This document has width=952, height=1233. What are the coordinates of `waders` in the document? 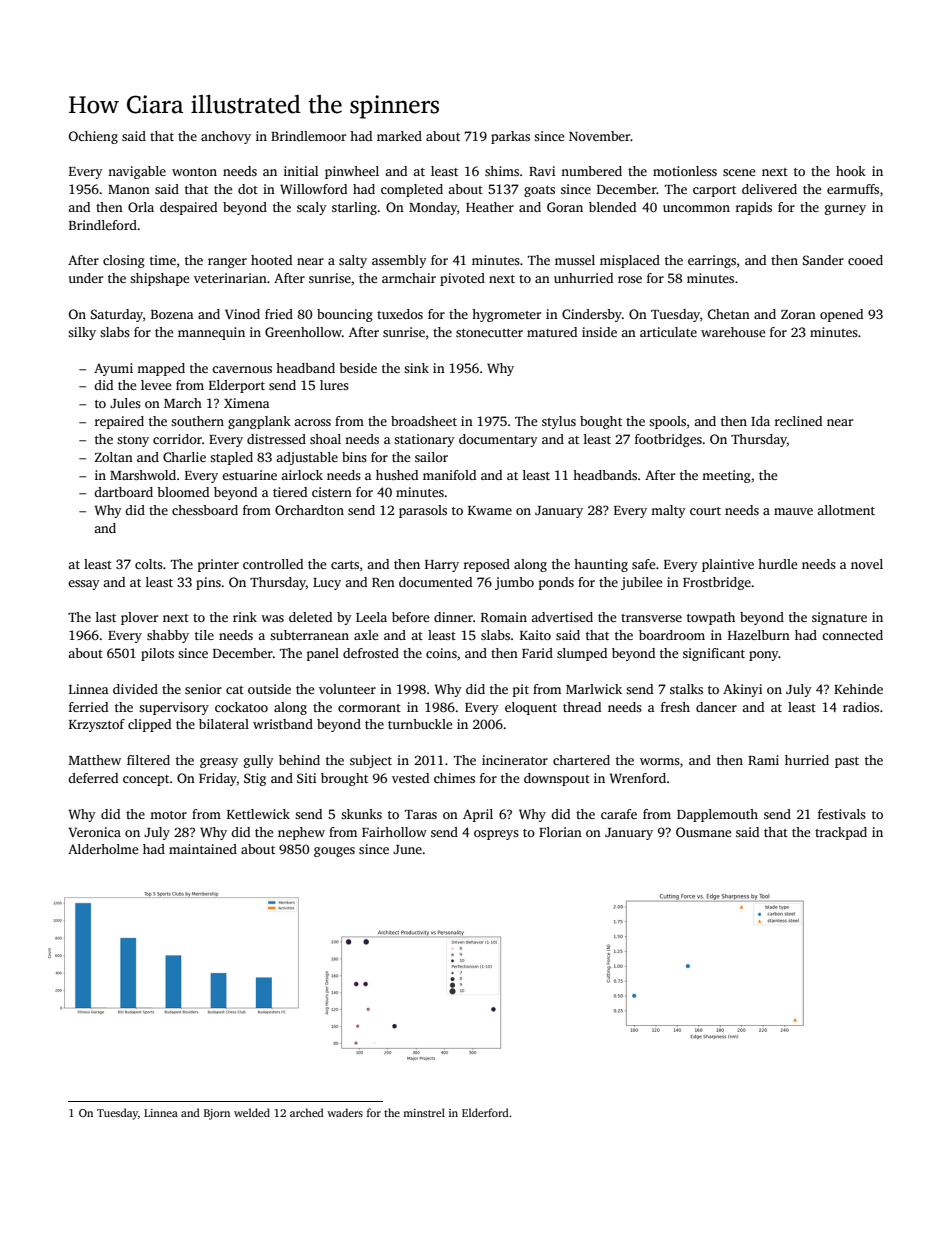 It's located at (345, 1112).
